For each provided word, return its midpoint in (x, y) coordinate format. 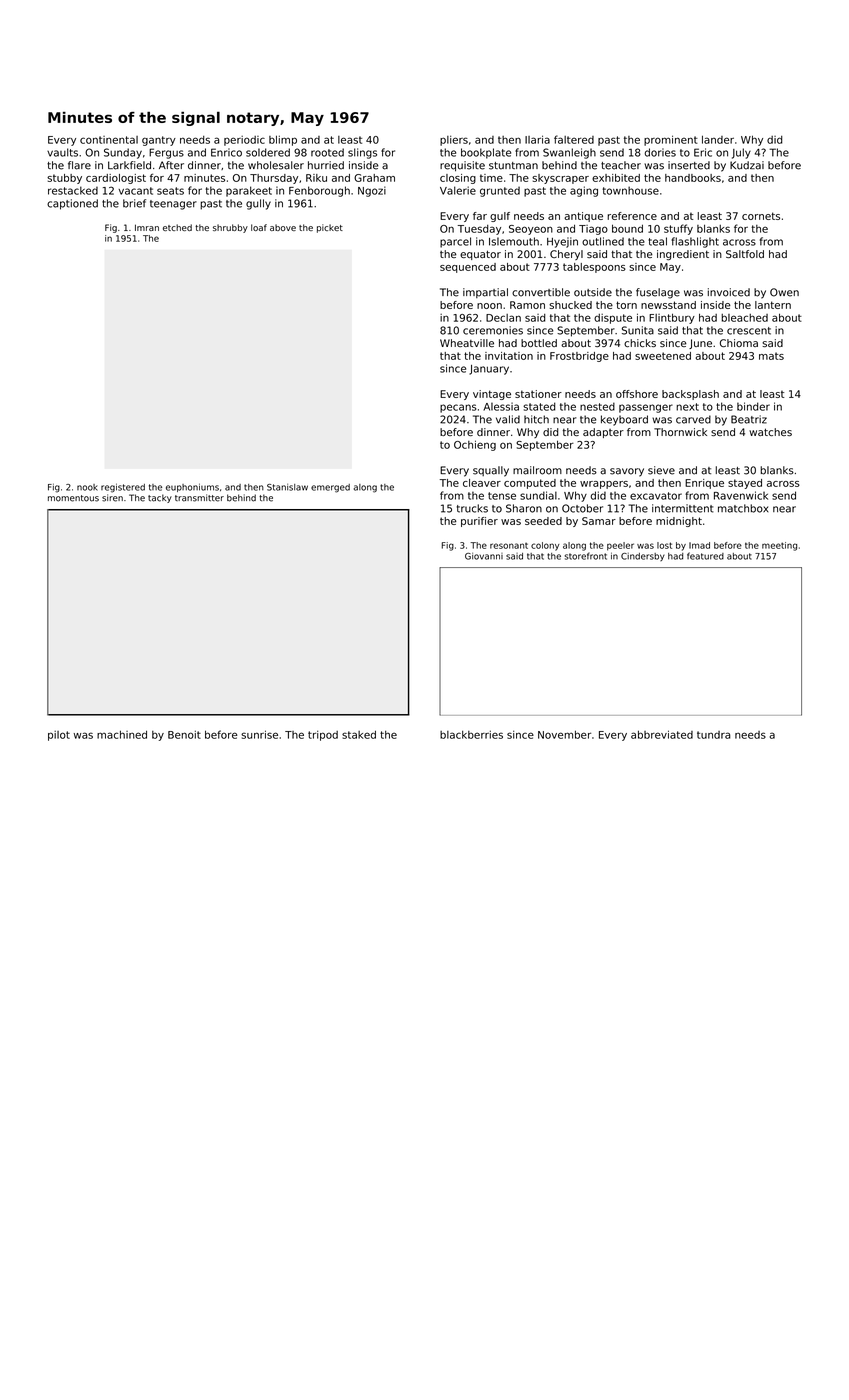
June (700, 344)
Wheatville (467, 343)
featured (705, 556)
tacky (160, 498)
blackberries (471, 734)
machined (122, 734)
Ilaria (537, 139)
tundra (713, 735)
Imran (147, 227)
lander (718, 139)
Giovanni (484, 556)
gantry (159, 141)
